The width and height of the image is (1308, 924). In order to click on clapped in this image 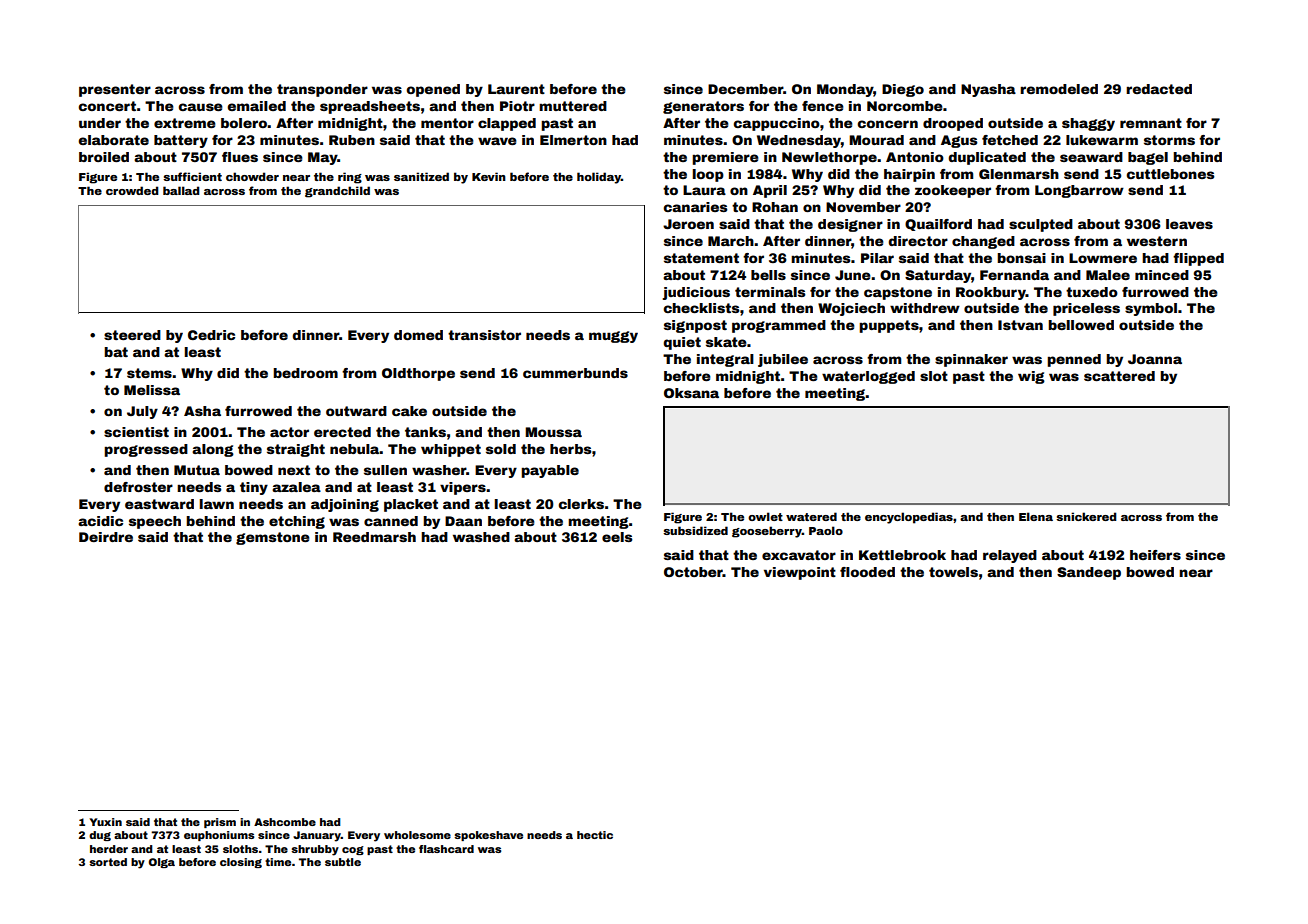, I will do `click(507, 124)`.
